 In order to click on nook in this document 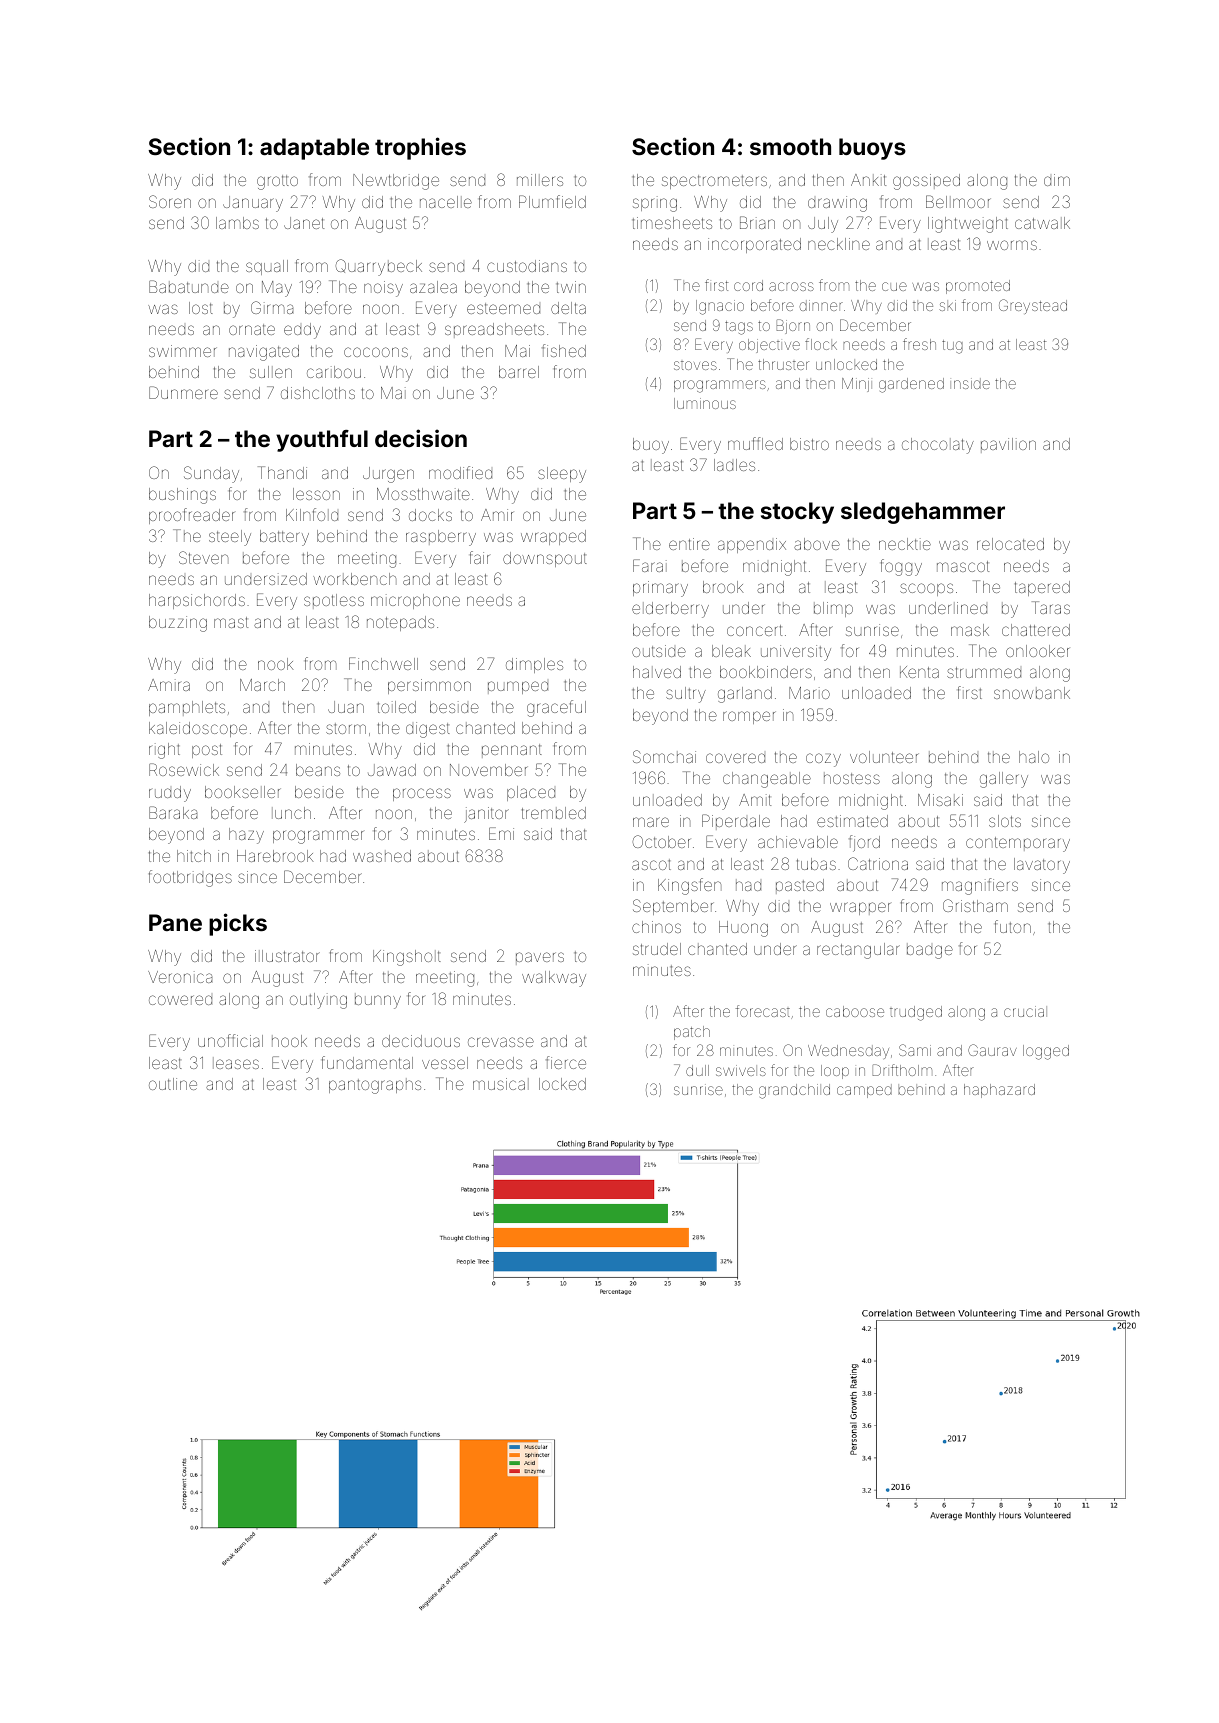, I will do `click(276, 664)`.
